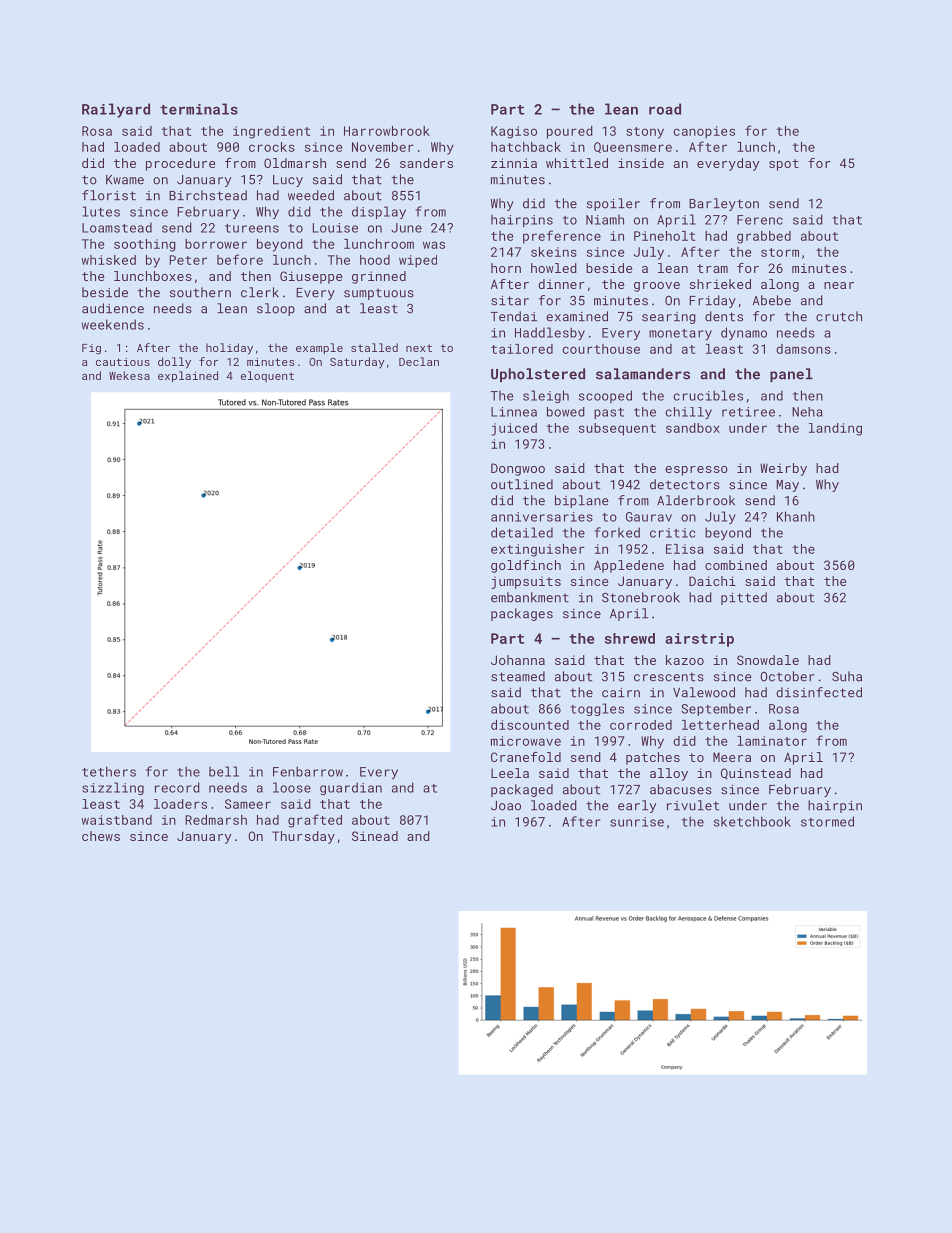 This image has width=952, height=1233. What do you see at coordinates (101, 211) in the image?
I see `lutes` at bounding box center [101, 211].
